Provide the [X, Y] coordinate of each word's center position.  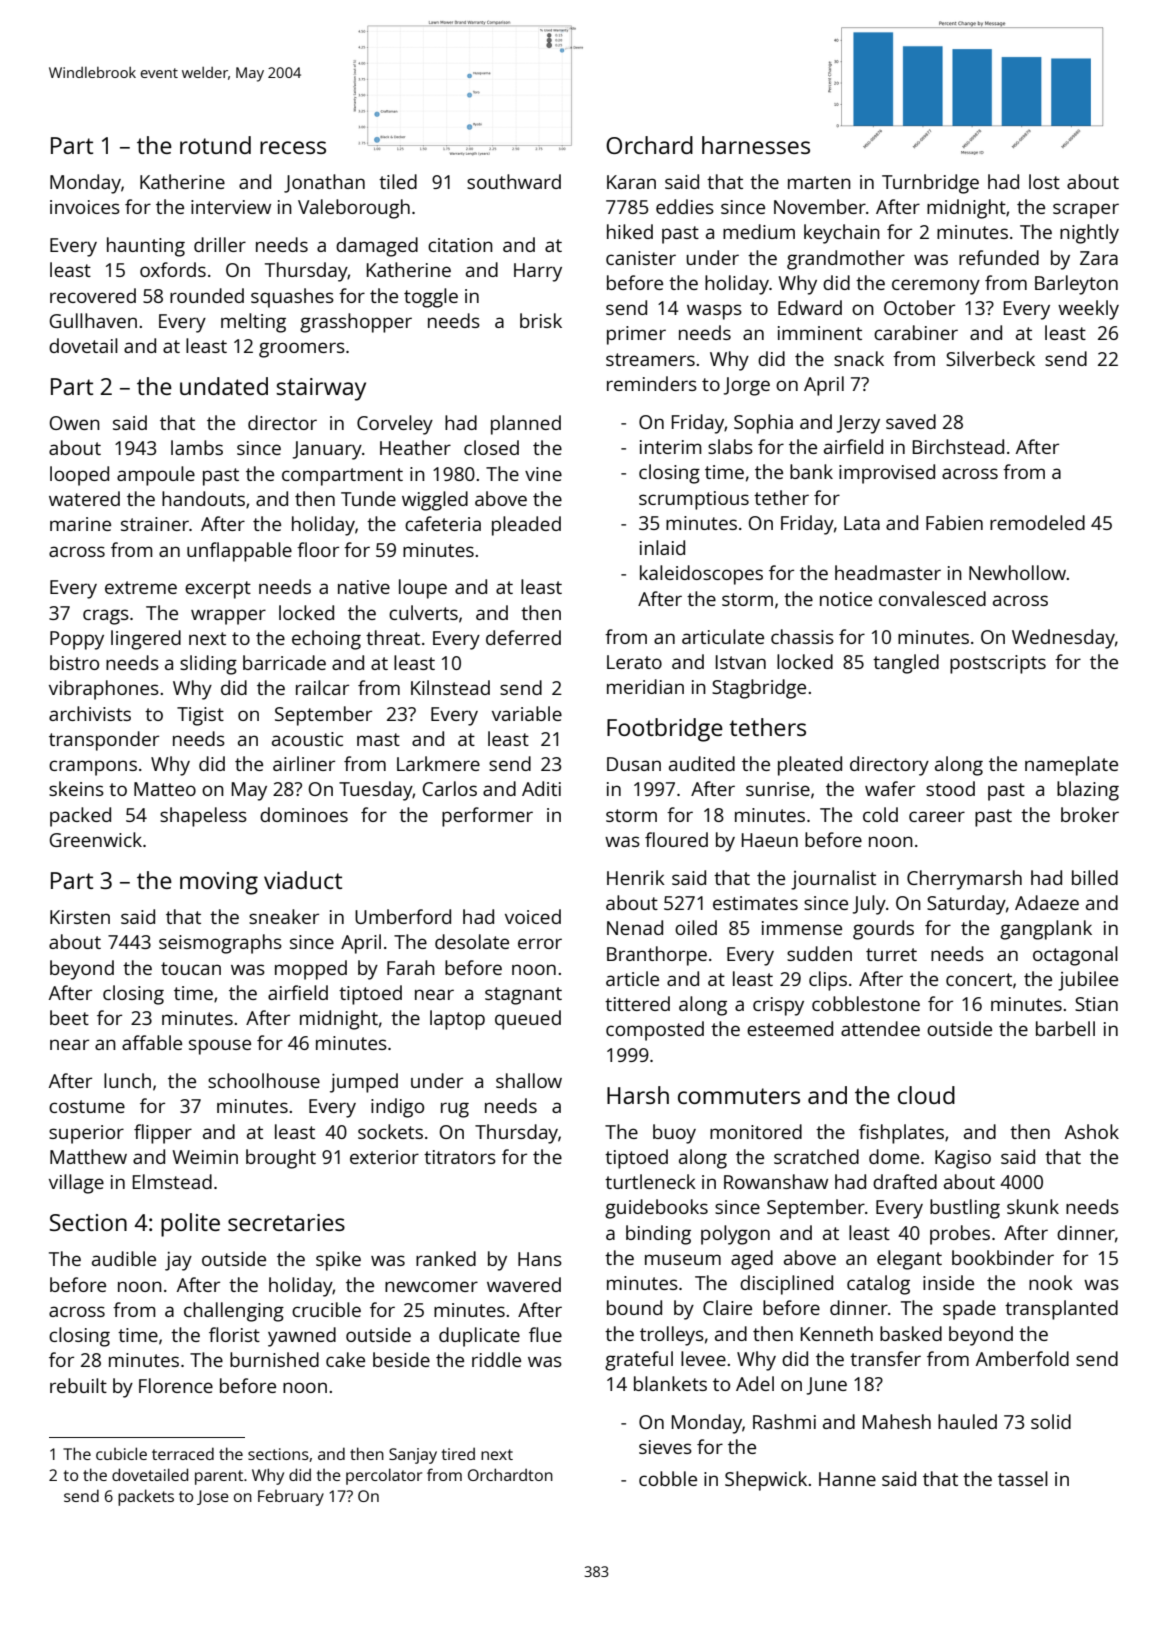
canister [641, 258]
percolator [384, 1476]
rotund [215, 145]
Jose [213, 1497]
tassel [1023, 1478]
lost [1044, 181]
